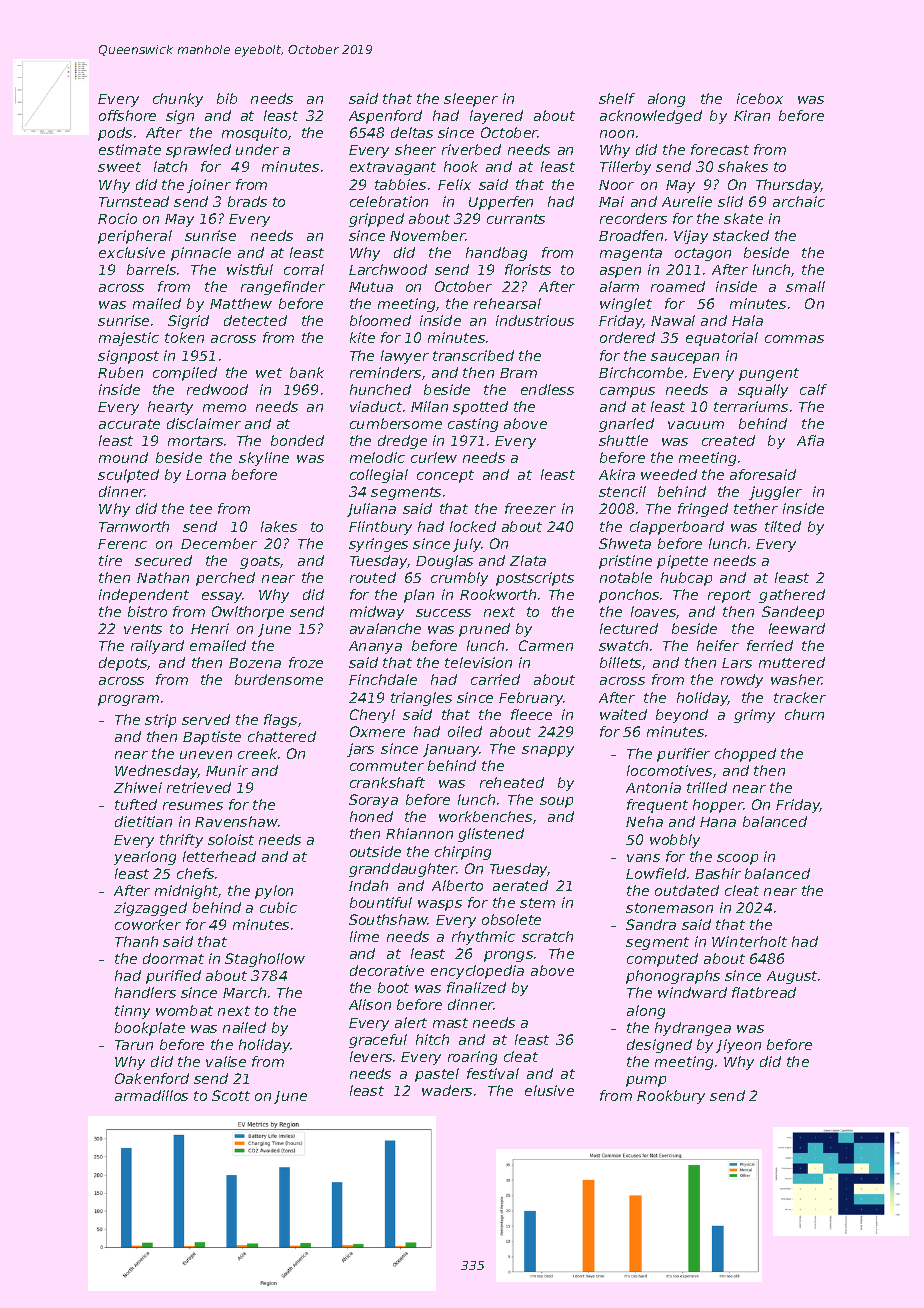 This screenshot has width=924, height=1308. Describe the element at coordinates (209, 186) in the screenshot. I see `joiner` at that location.
